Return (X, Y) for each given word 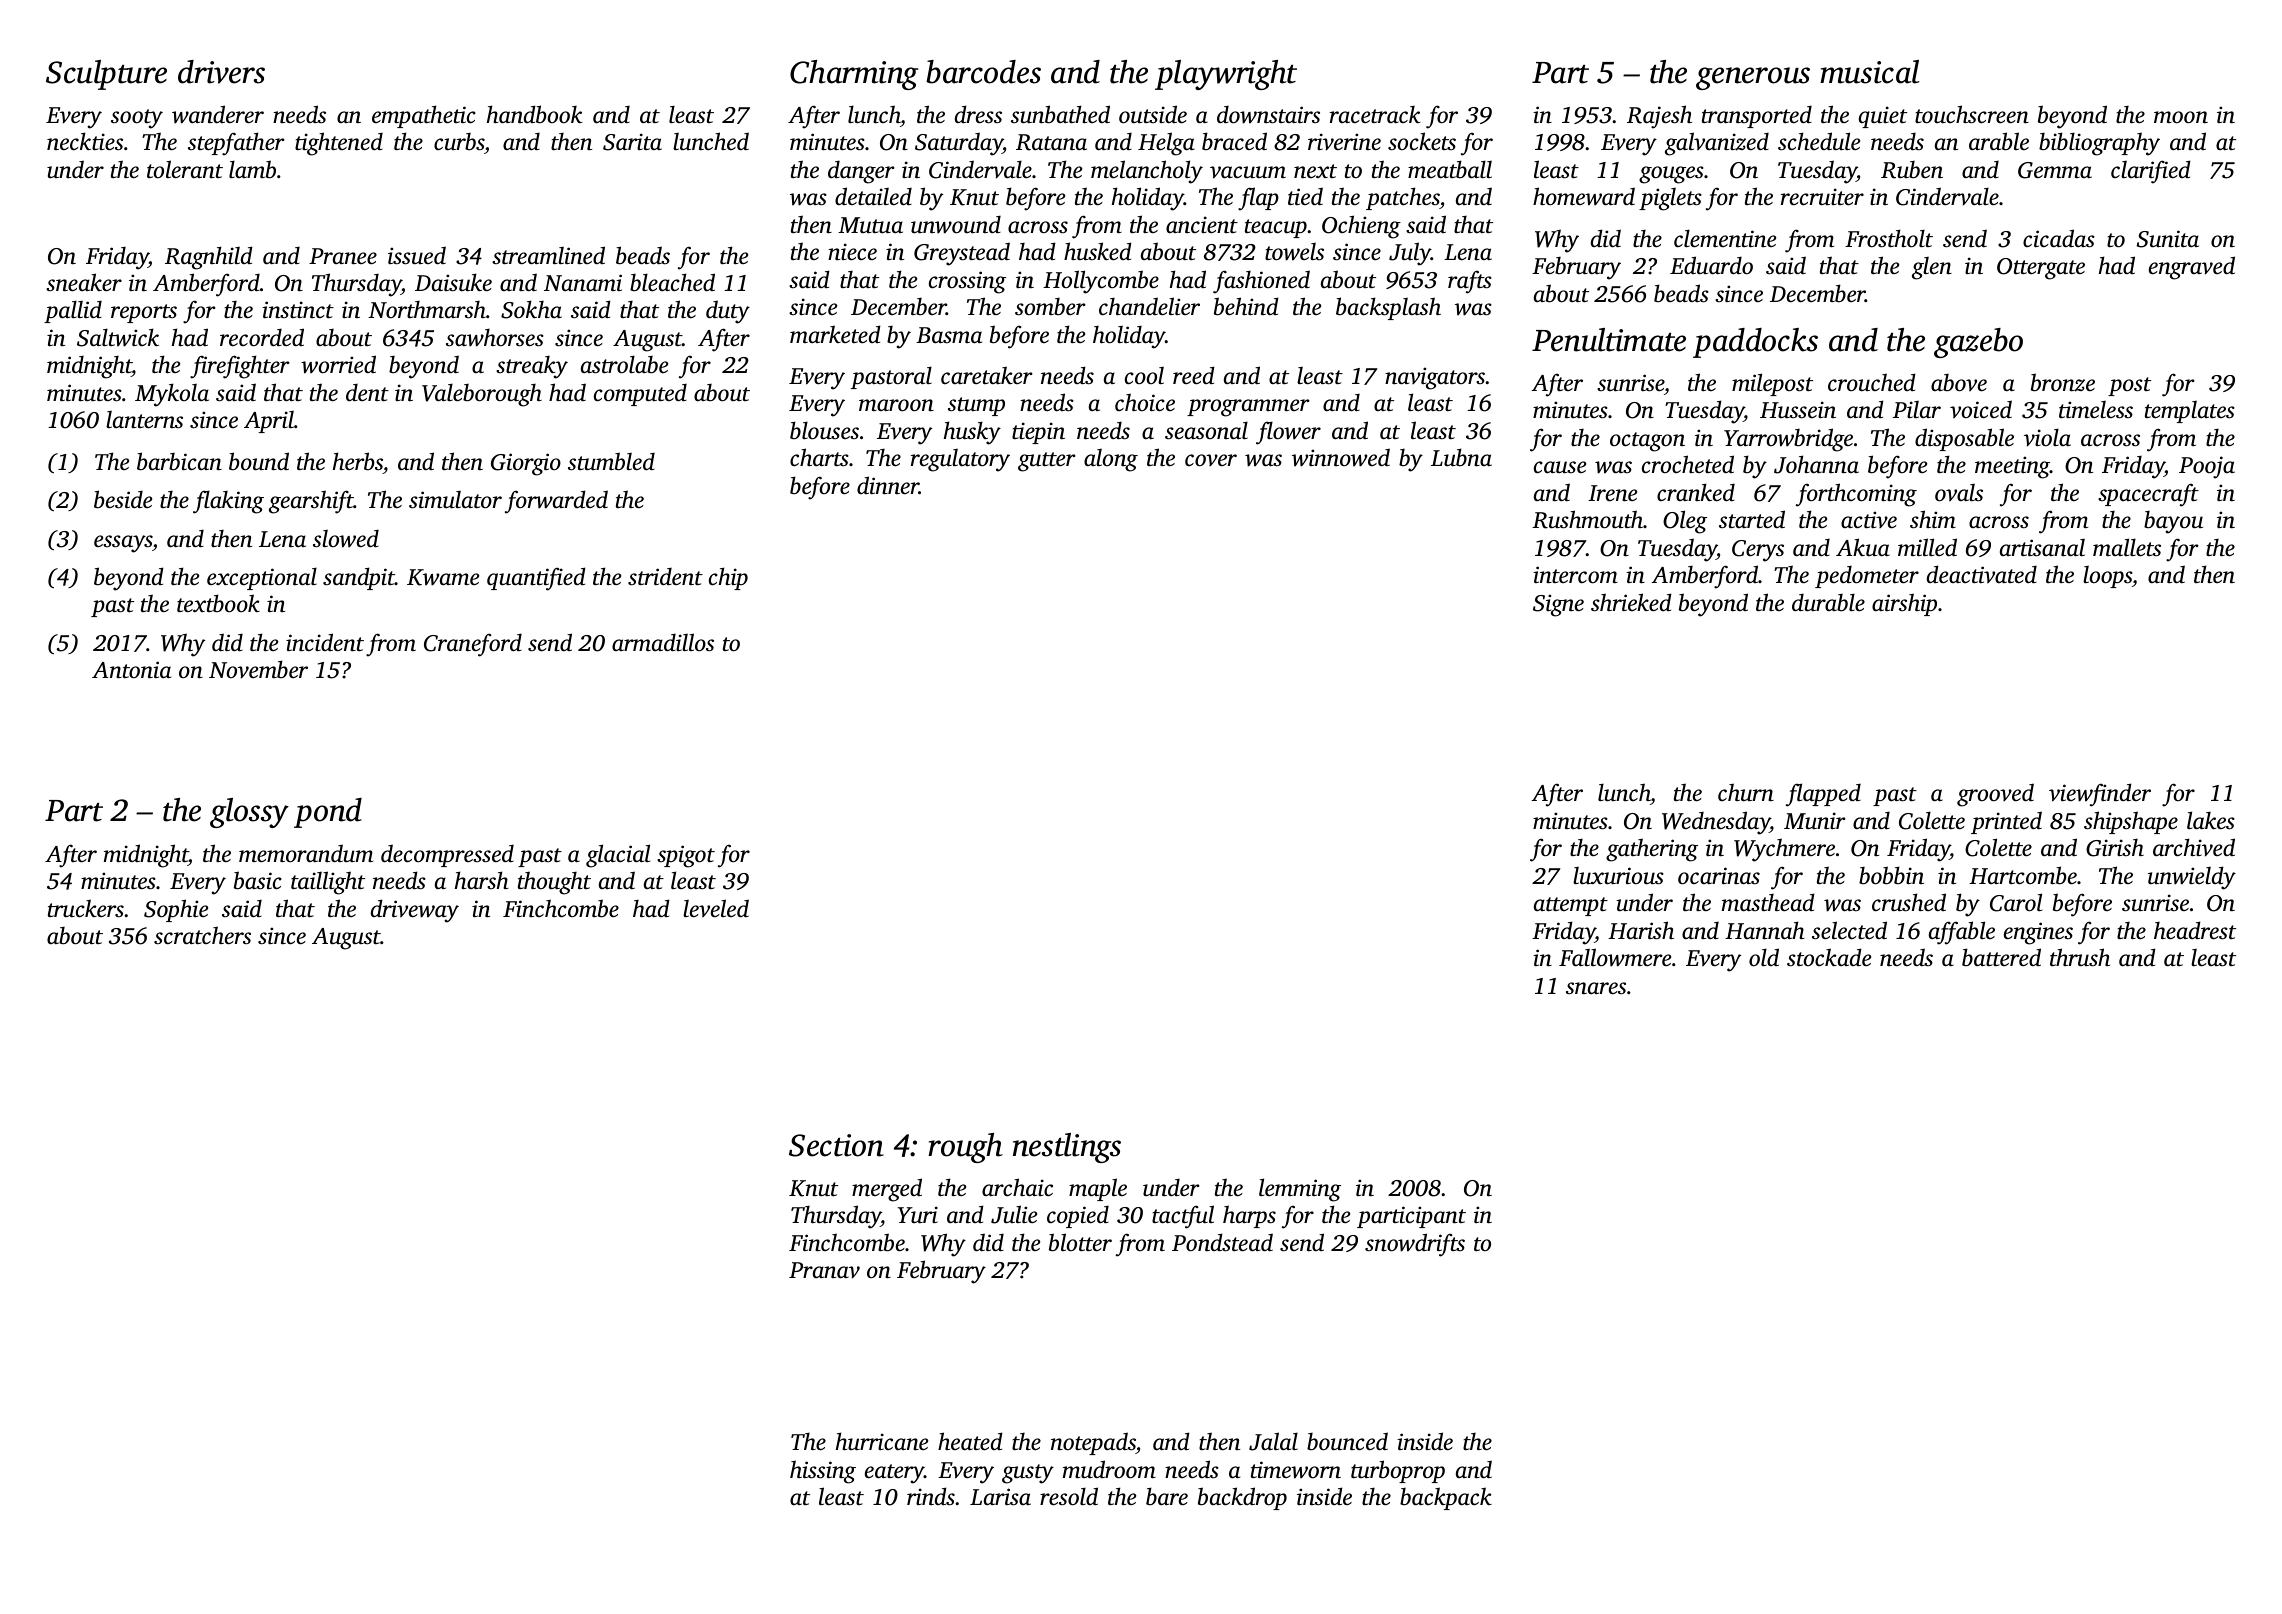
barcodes (983, 72)
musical (1870, 72)
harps (1249, 1216)
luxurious (1618, 876)
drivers (221, 72)
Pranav (824, 1270)
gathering (1652, 850)
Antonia (131, 670)
